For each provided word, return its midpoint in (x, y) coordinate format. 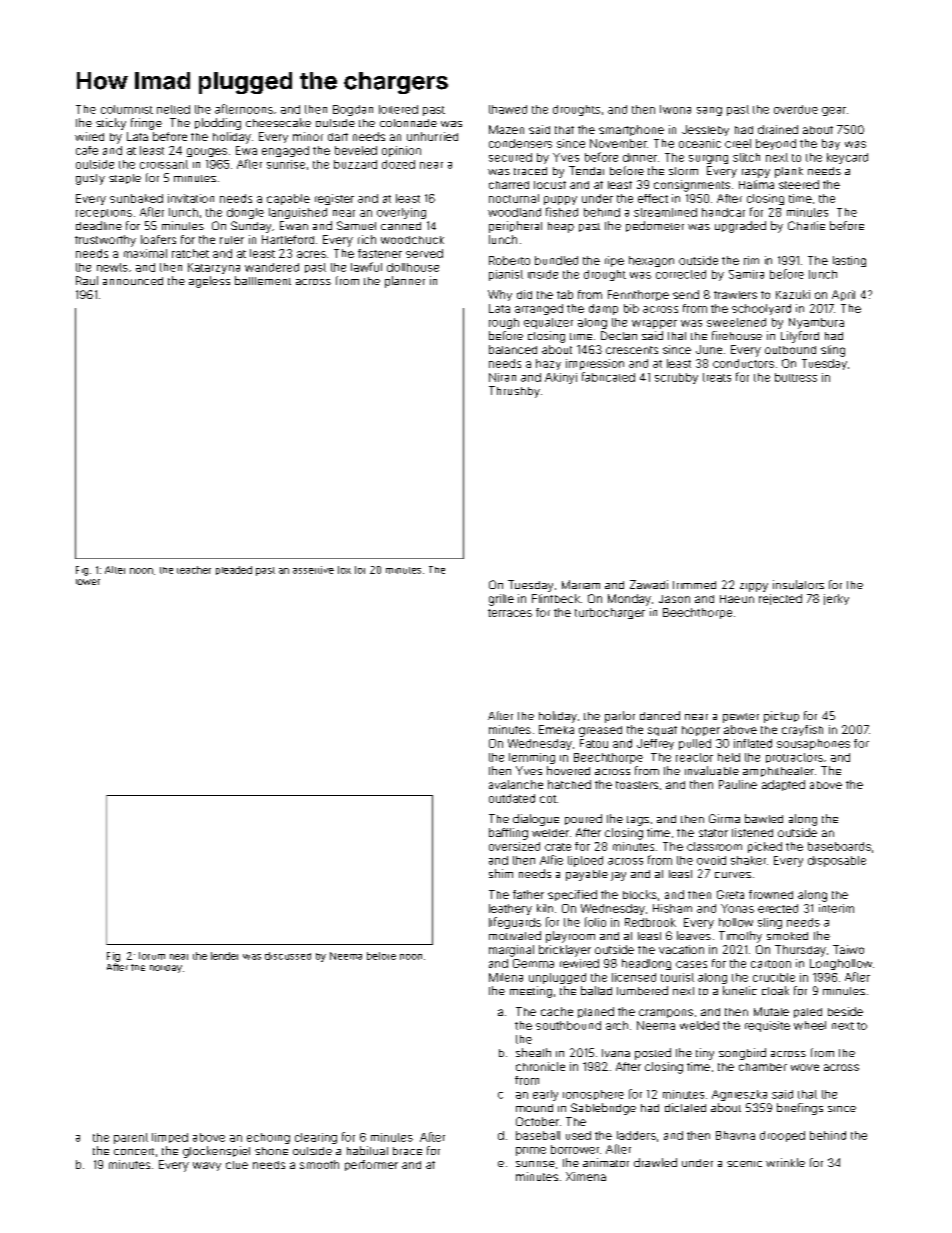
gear (834, 111)
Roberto (509, 260)
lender (224, 956)
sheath (533, 1052)
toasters (637, 785)
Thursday (800, 951)
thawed (508, 109)
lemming (532, 758)
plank (789, 172)
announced (133, 281)
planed (596, 1012)
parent (131, 1138)
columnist (127, 109)
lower (88, 582)
